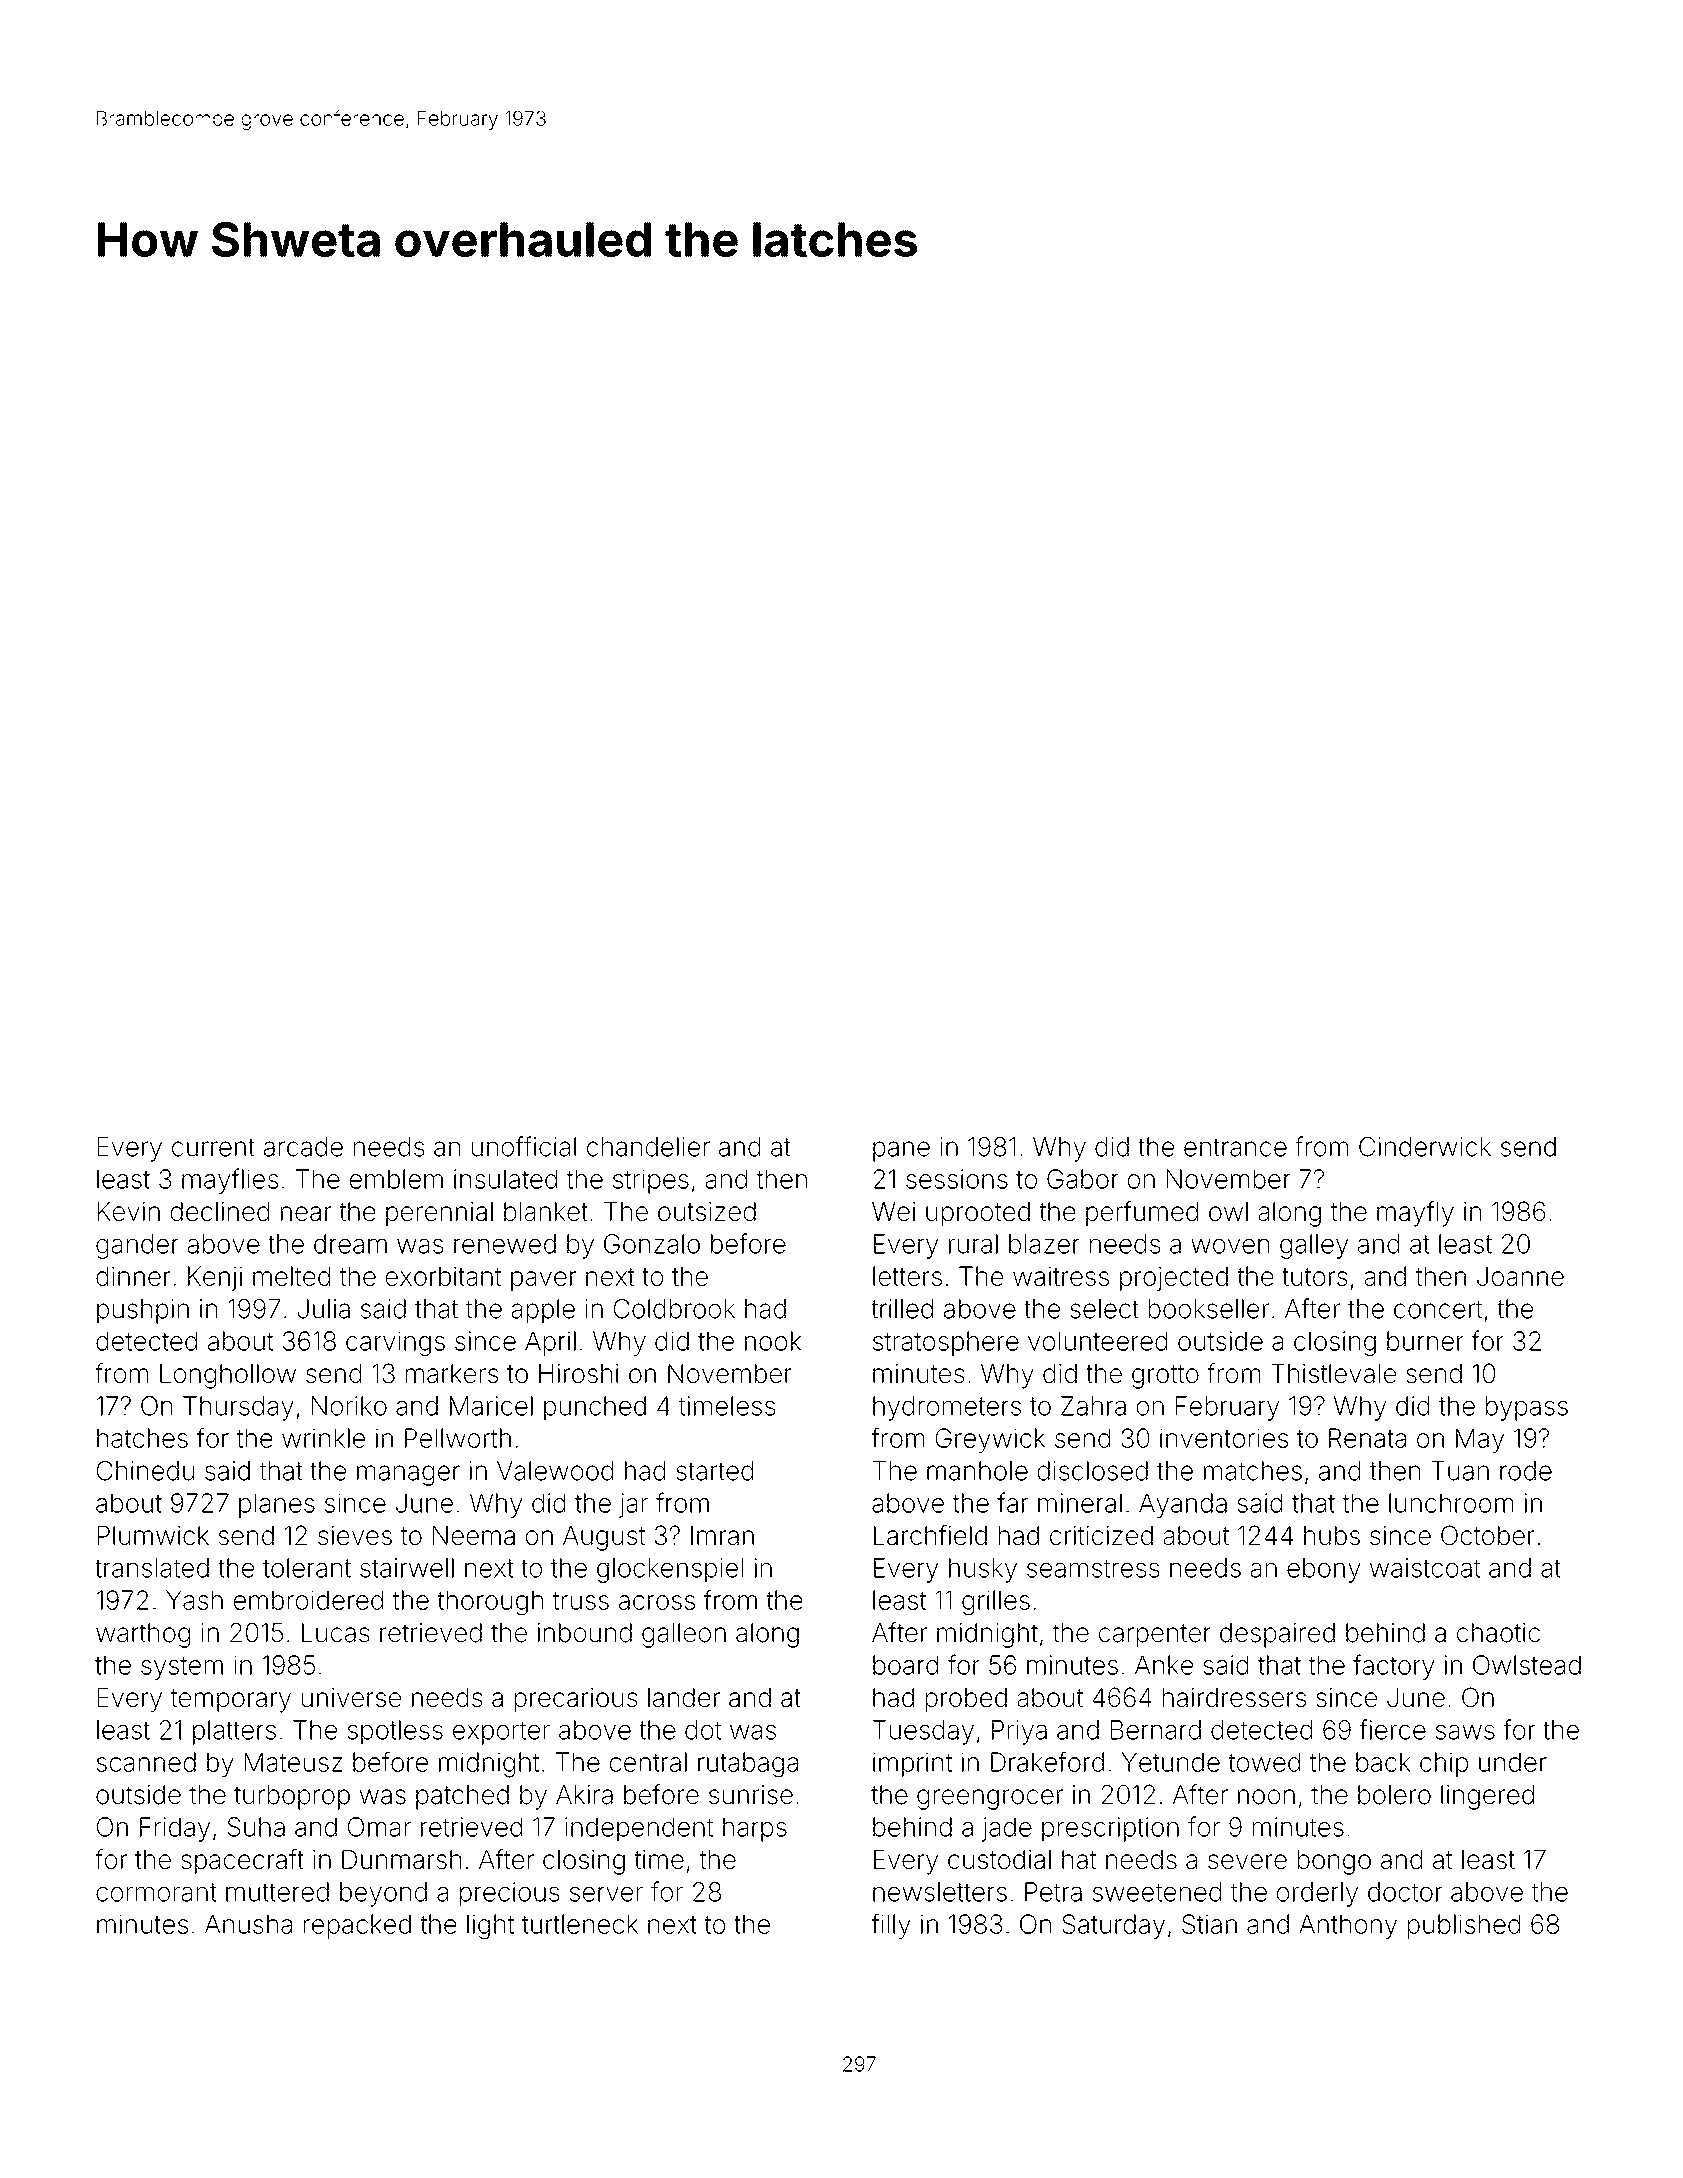 This page has width=1683, height=2178. I want to click on Saturday, so click(1113, 1926).
